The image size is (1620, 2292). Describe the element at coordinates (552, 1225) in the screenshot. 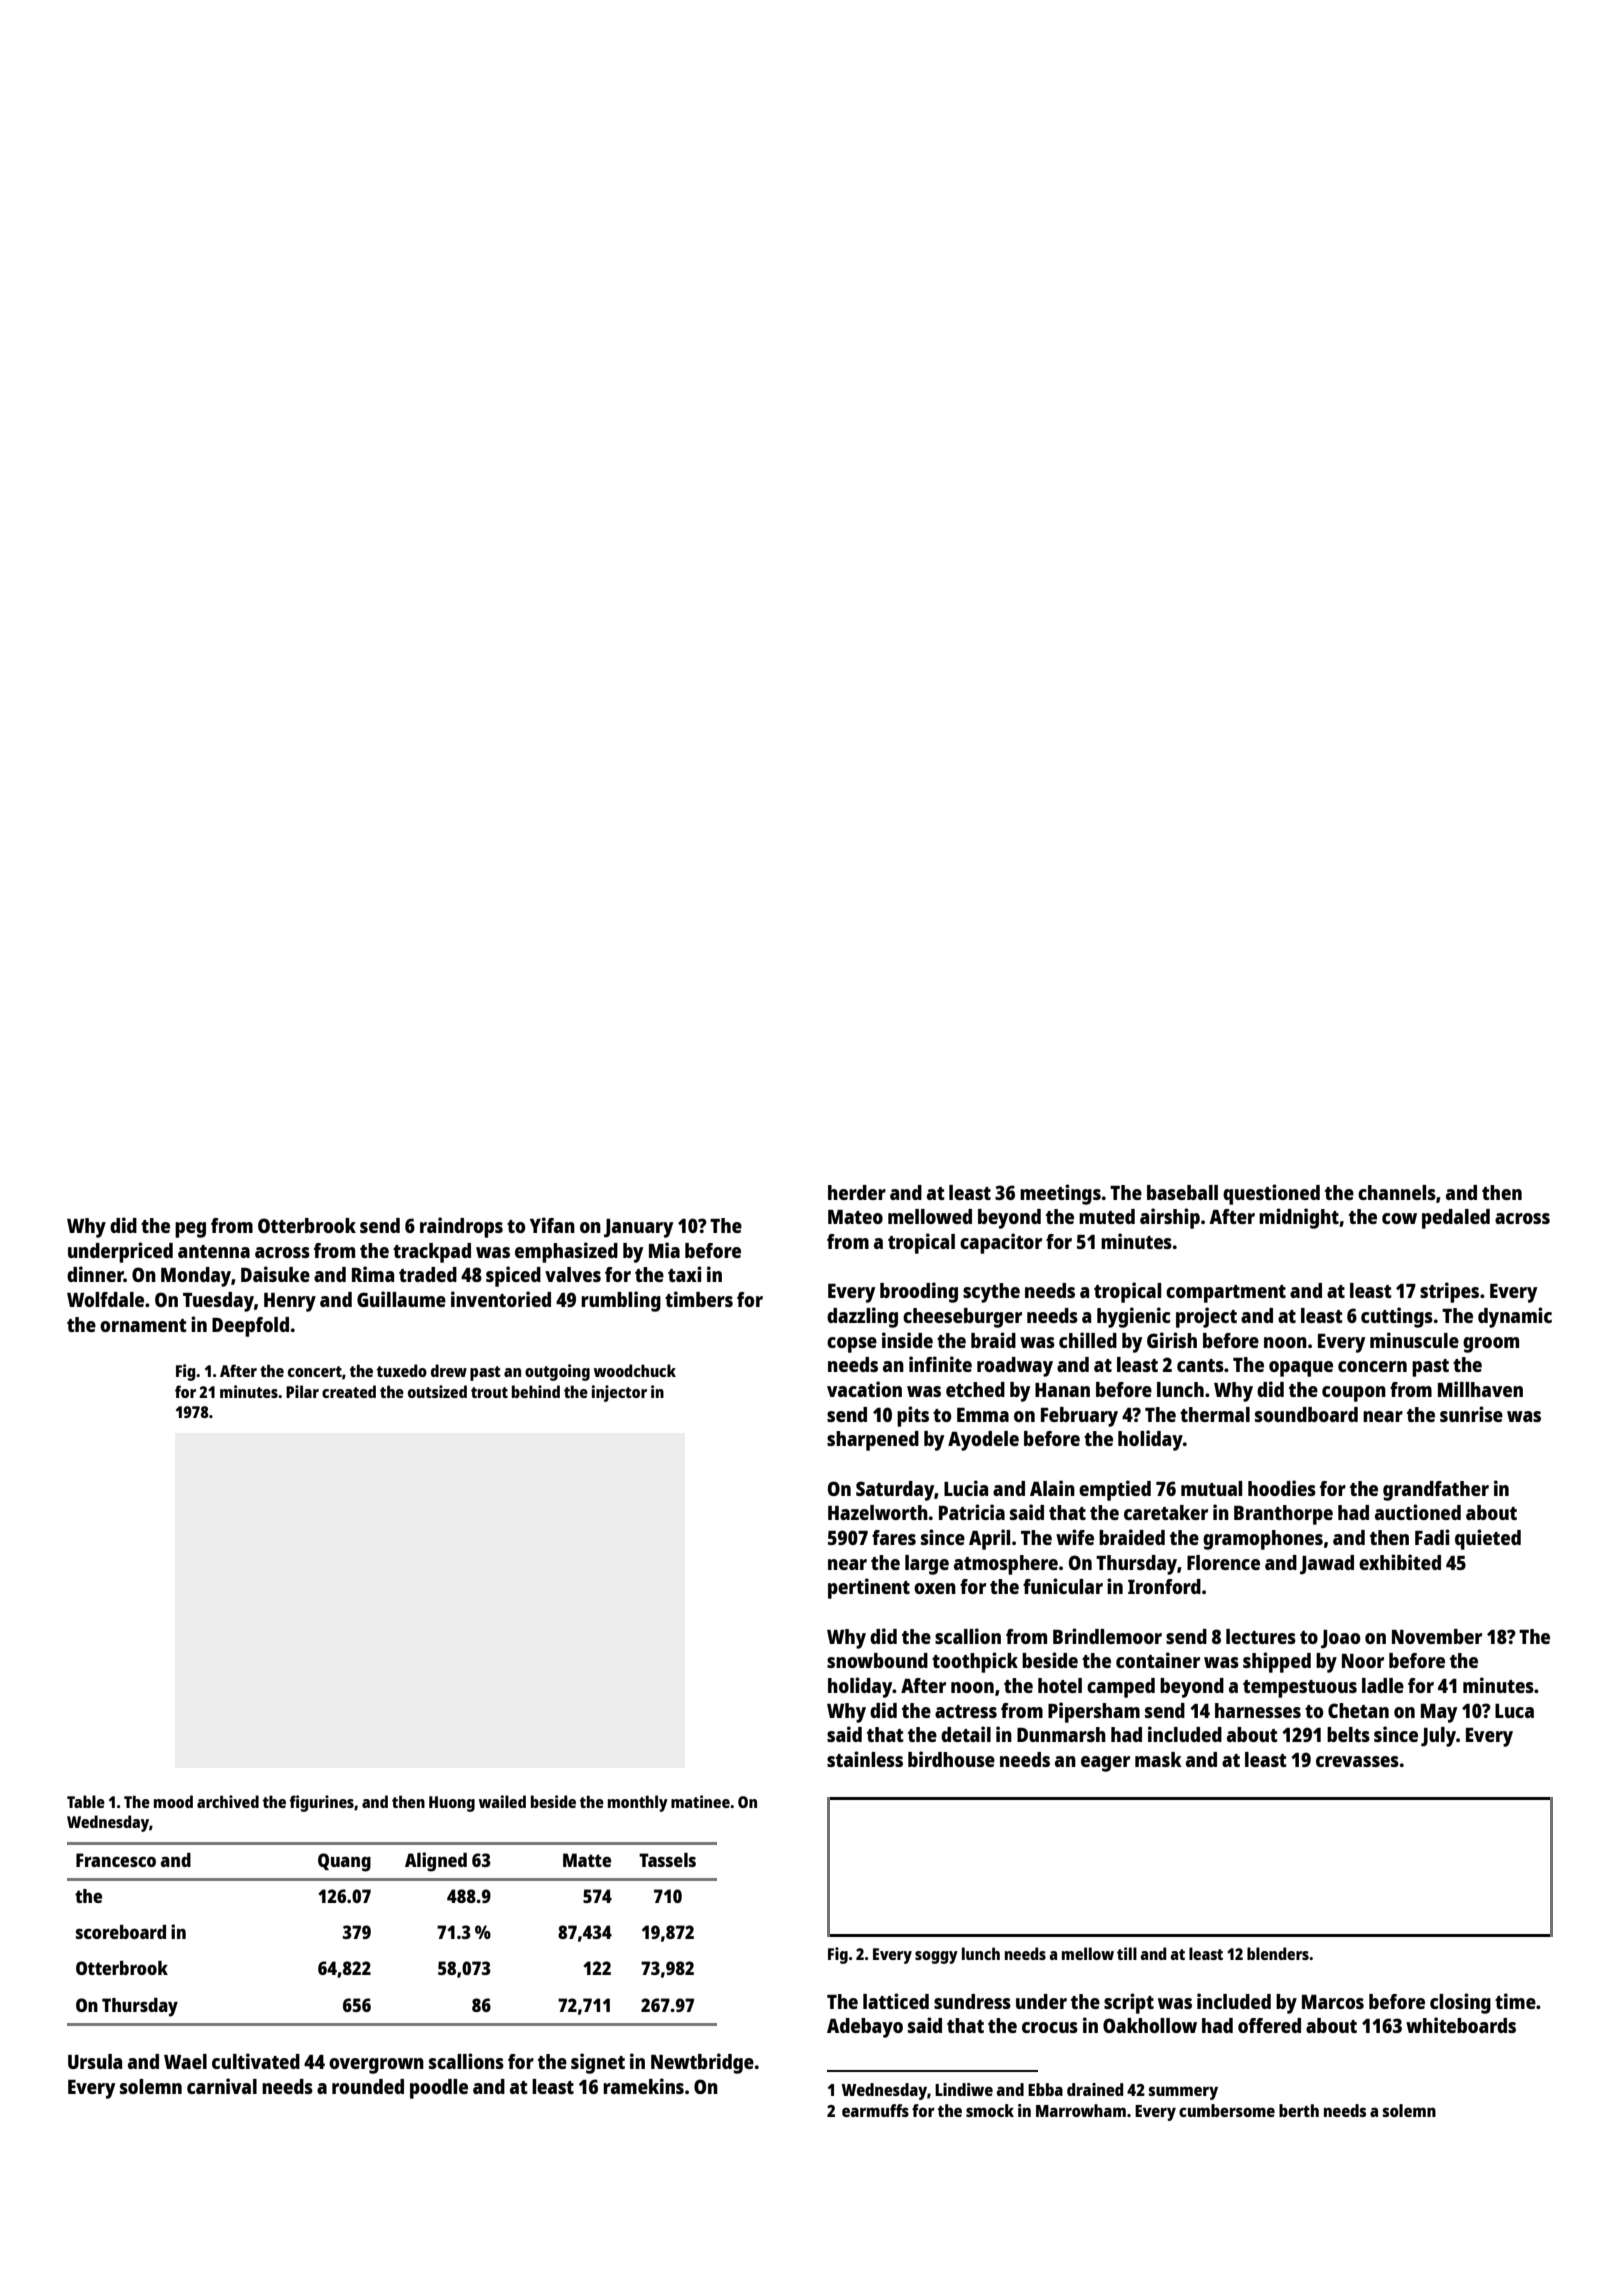

I see `Yifan` at that location.
